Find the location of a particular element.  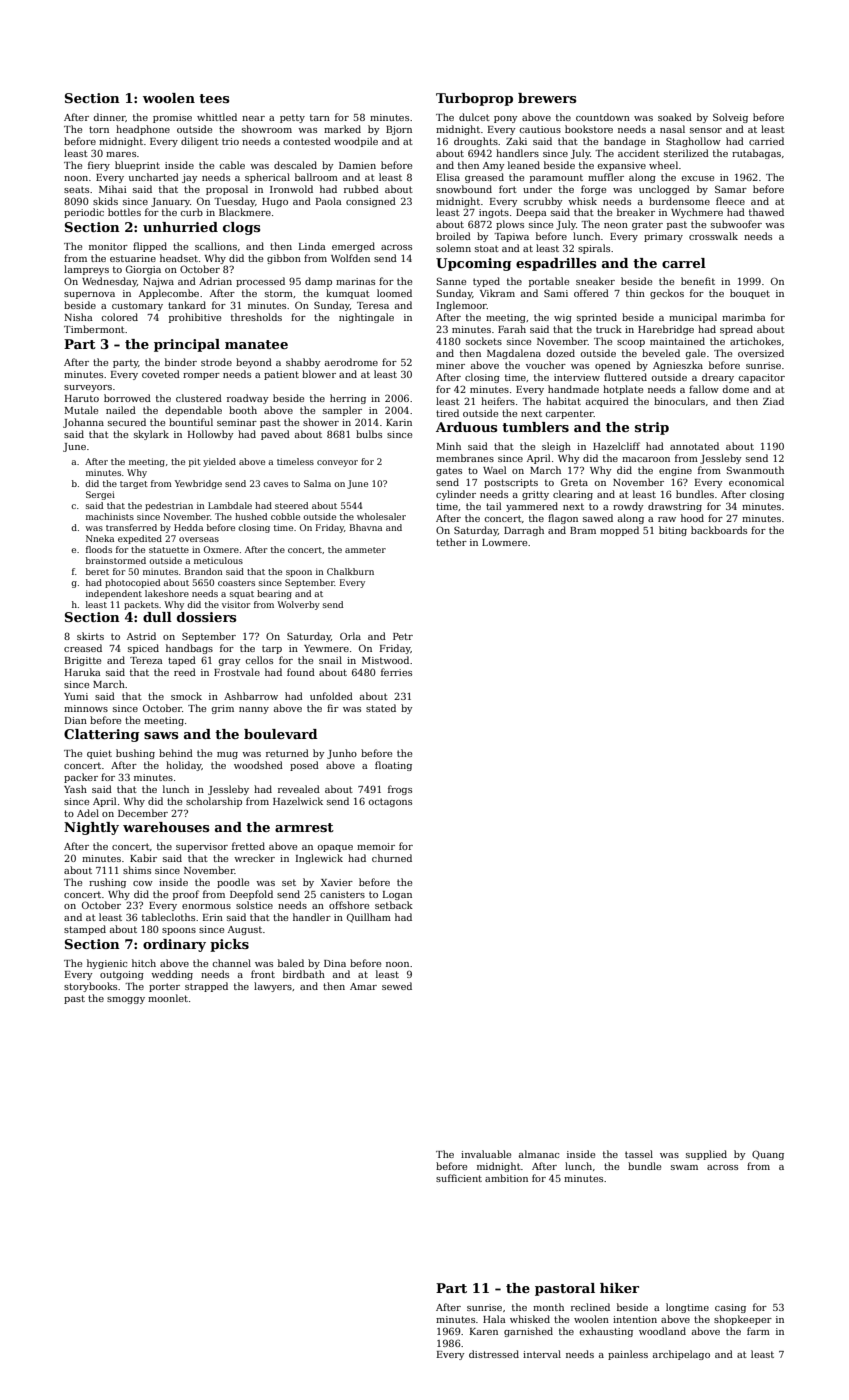

promise is located at coordinates (172, 118).
